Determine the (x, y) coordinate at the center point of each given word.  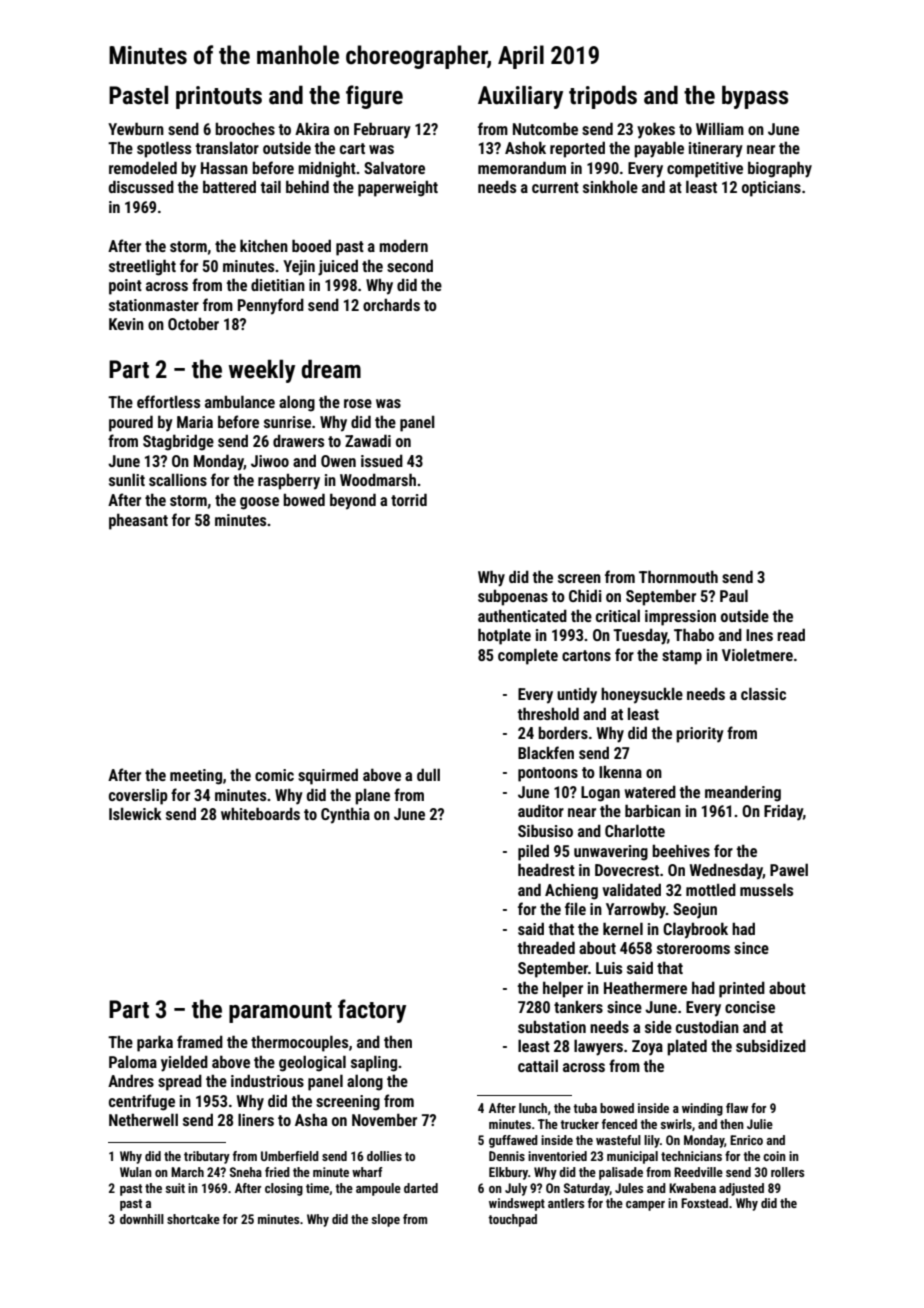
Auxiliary (520, 97)
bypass (755, 97)
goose (259, 503)
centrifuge (142, 1102)
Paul (734, 595)
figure (374, 97)
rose (358, 403)
